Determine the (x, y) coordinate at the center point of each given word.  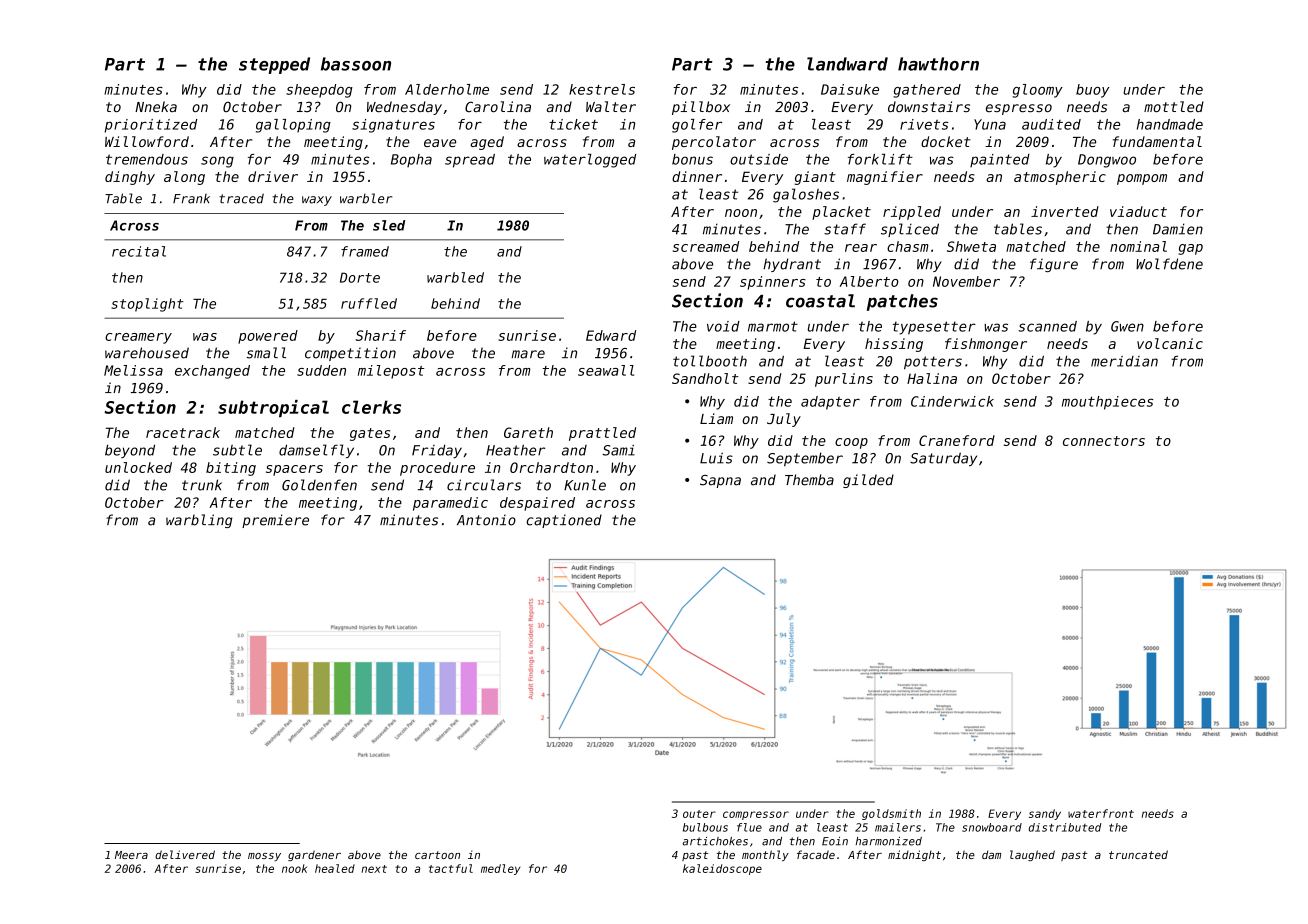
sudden (321, 370)
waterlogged (590, 161)
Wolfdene (1169, 264)
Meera (131, 855)
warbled (455, 277)
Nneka (156, 107)
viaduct (1138, 211)
